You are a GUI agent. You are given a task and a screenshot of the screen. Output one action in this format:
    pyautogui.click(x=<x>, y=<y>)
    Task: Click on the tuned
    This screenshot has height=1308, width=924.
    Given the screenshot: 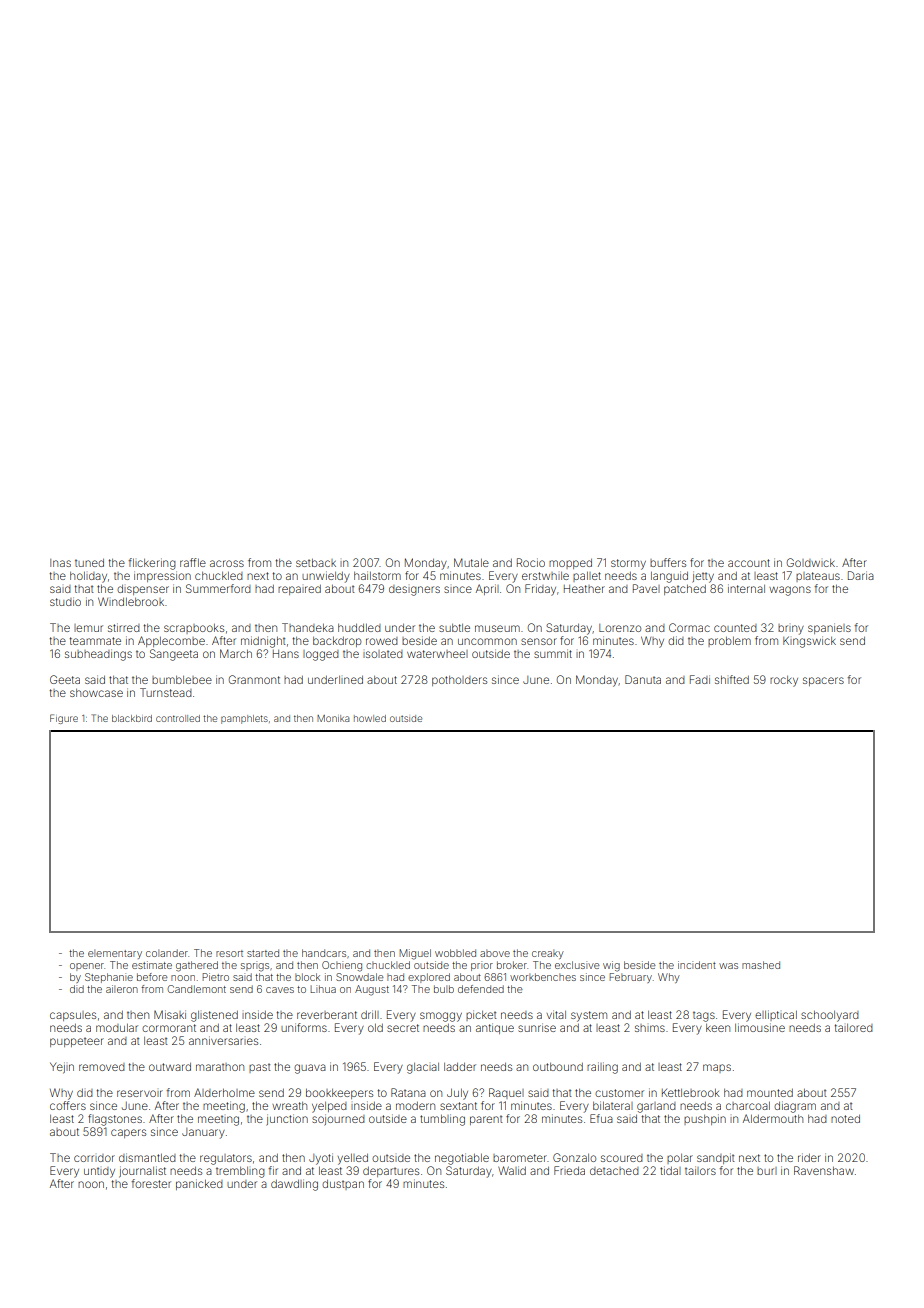 What is the action you would take?
    pyautogui.click(x=89, y=563)
